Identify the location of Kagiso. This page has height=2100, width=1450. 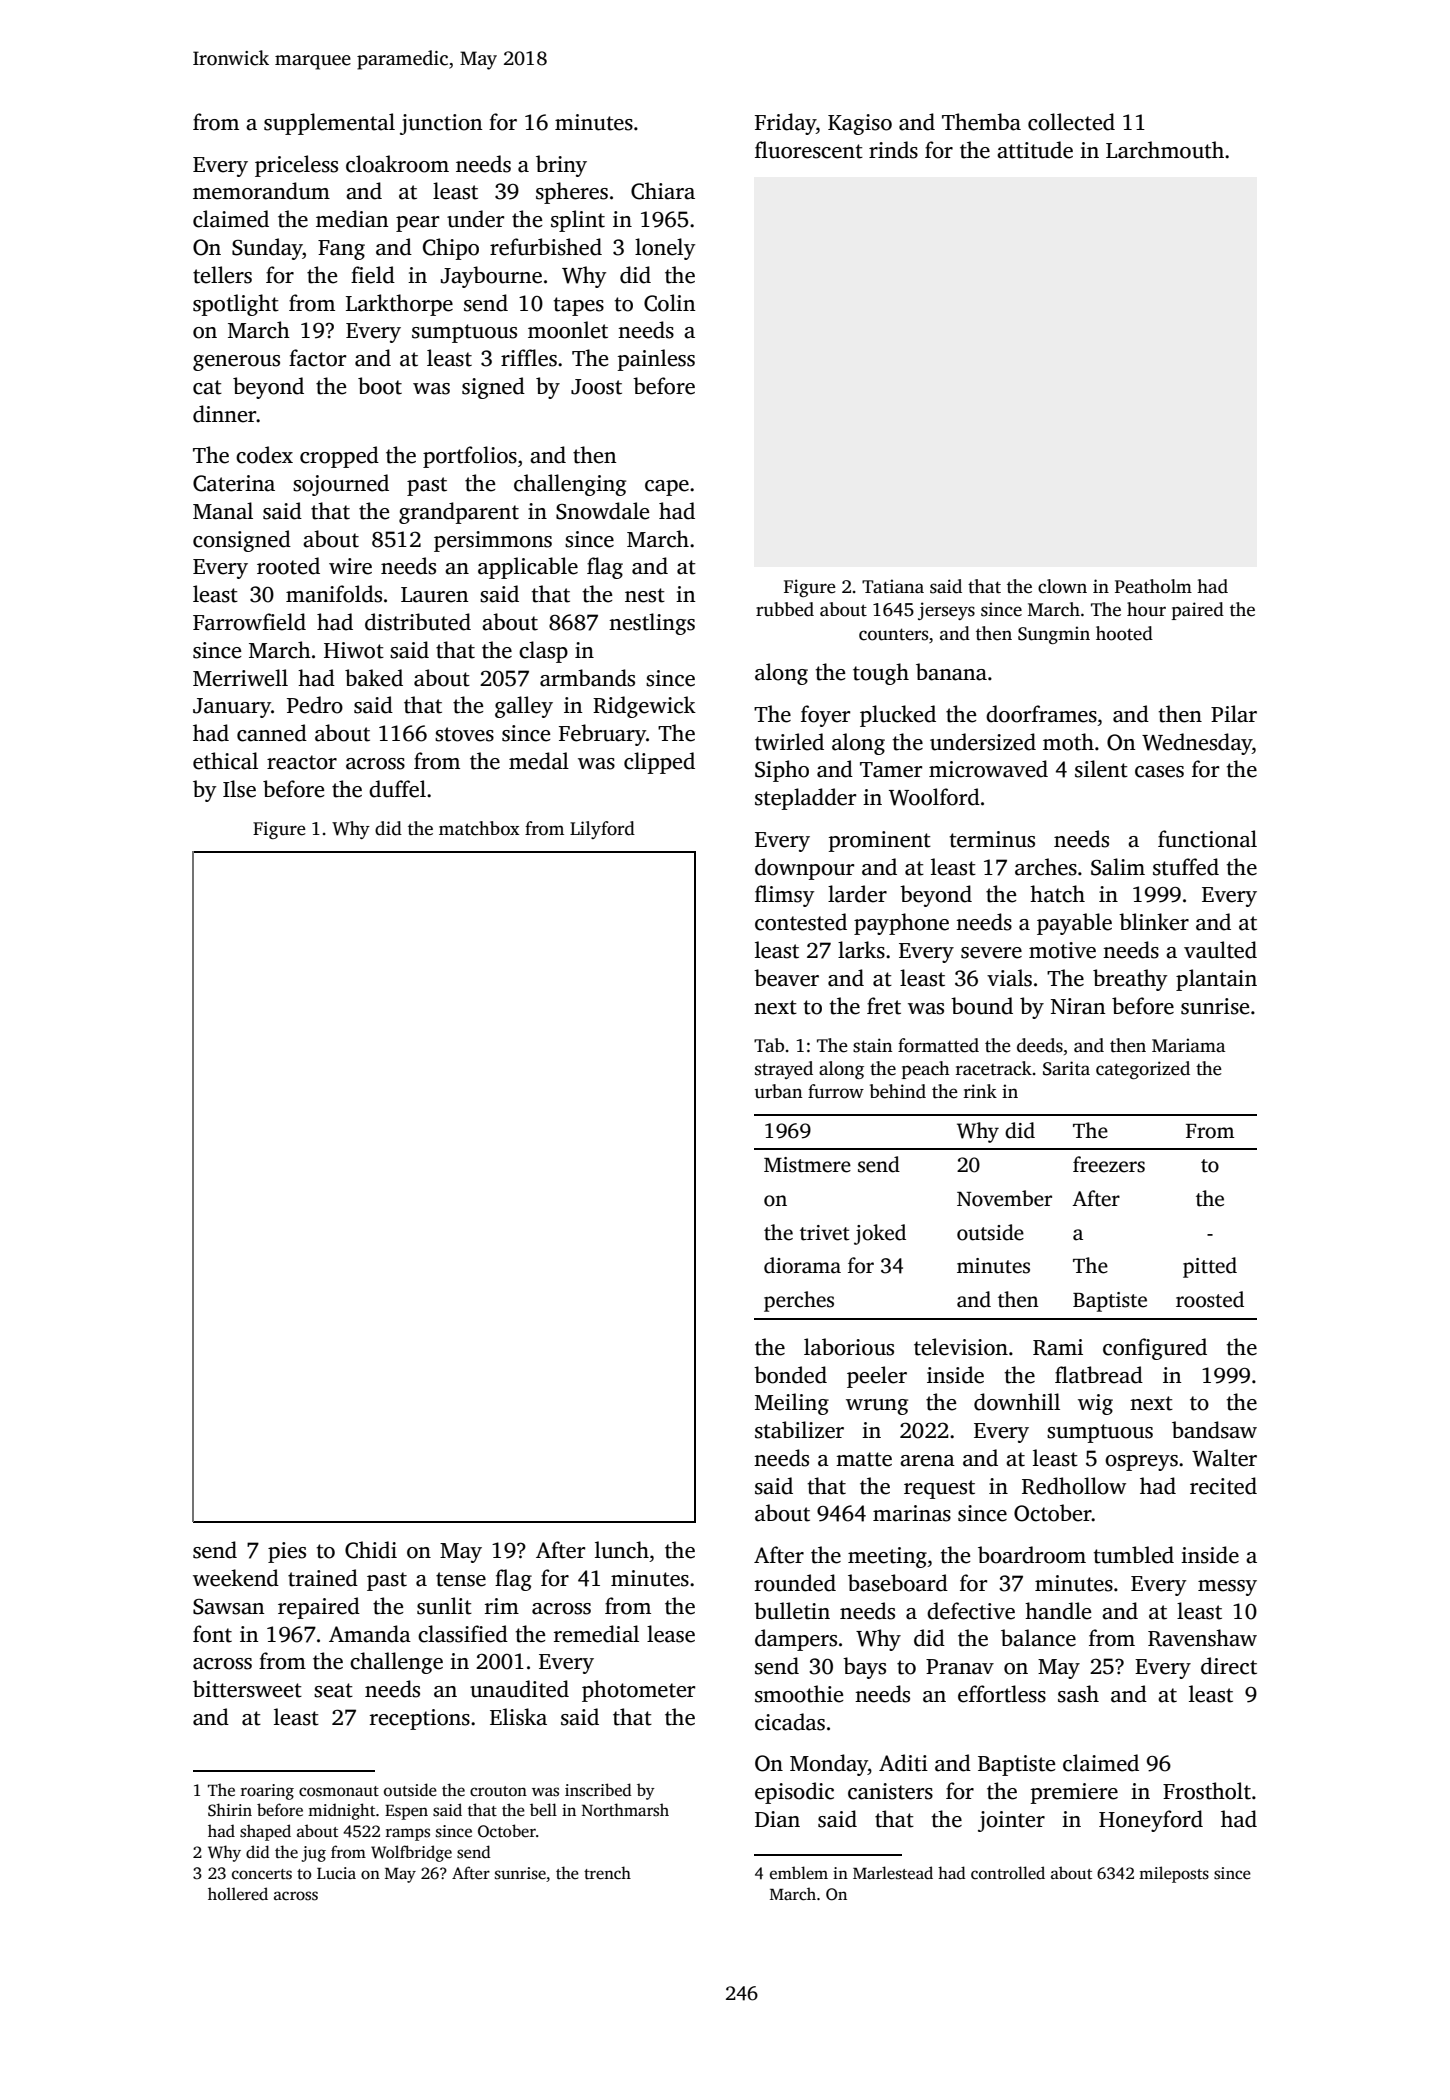
(860, 124).
